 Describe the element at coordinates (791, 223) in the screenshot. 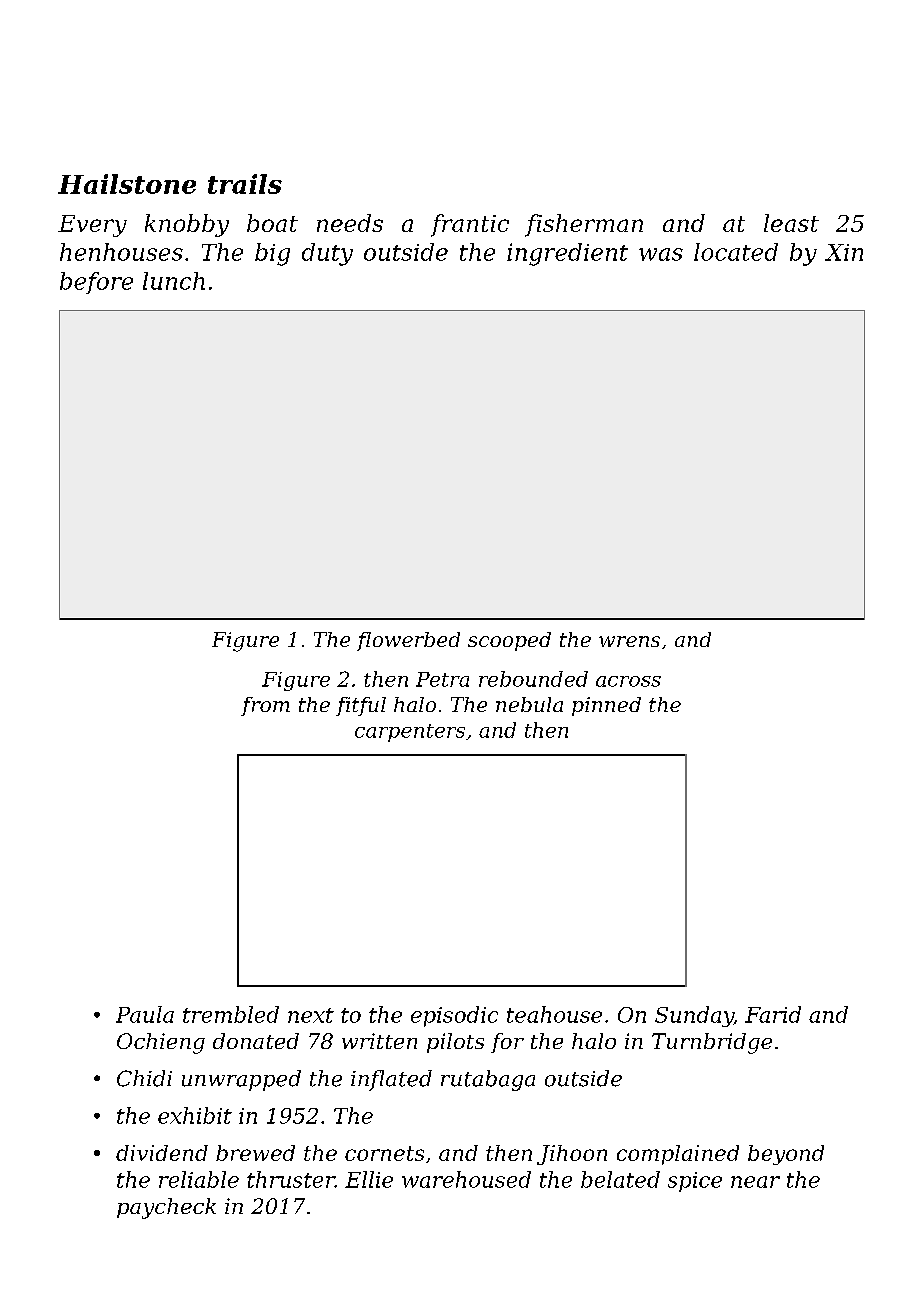

I see `least` at that location.
